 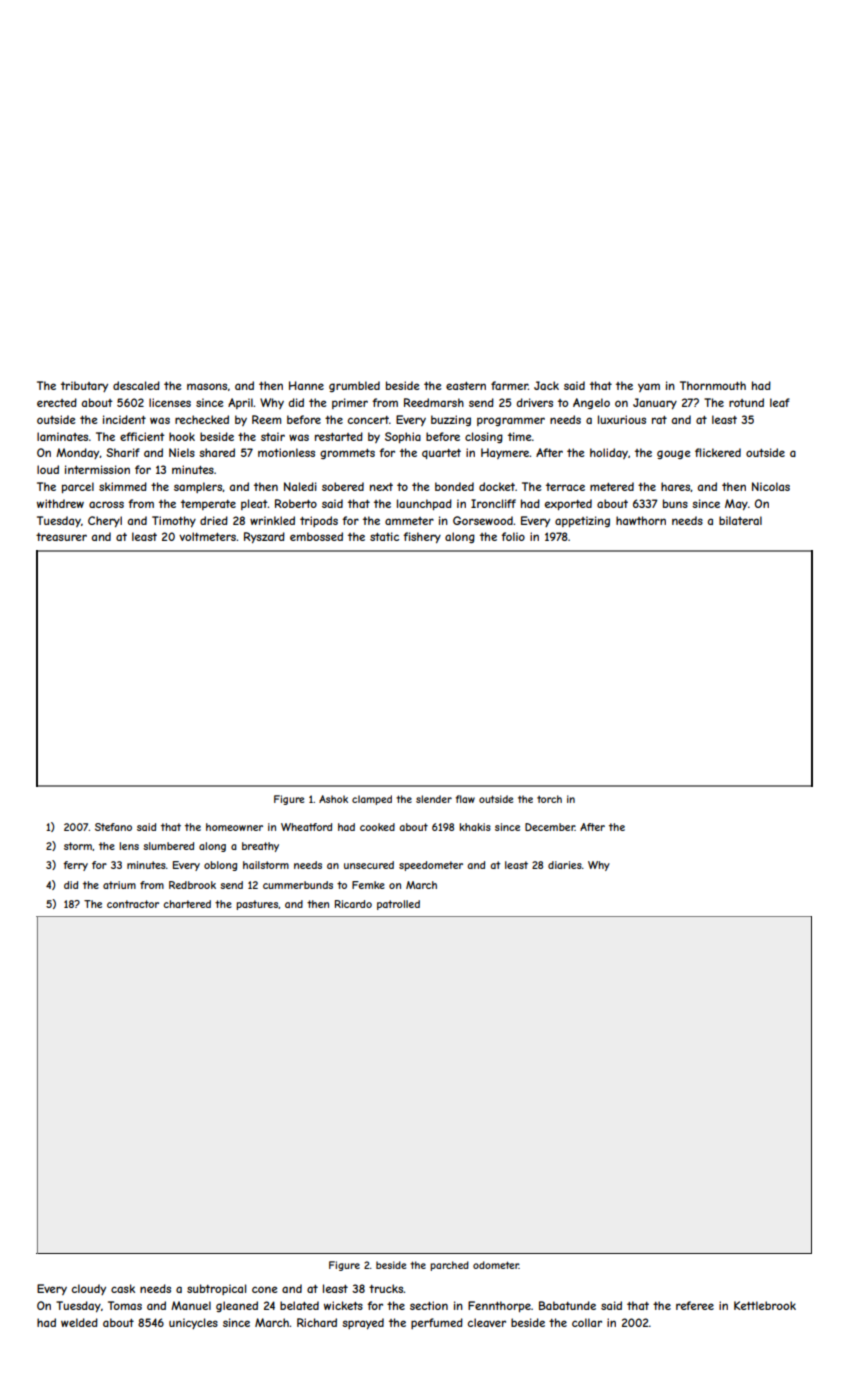 What do you see at coordinates (465, 799) in the screenshot?
I see `flaw` at bounding box center [465, 799].
